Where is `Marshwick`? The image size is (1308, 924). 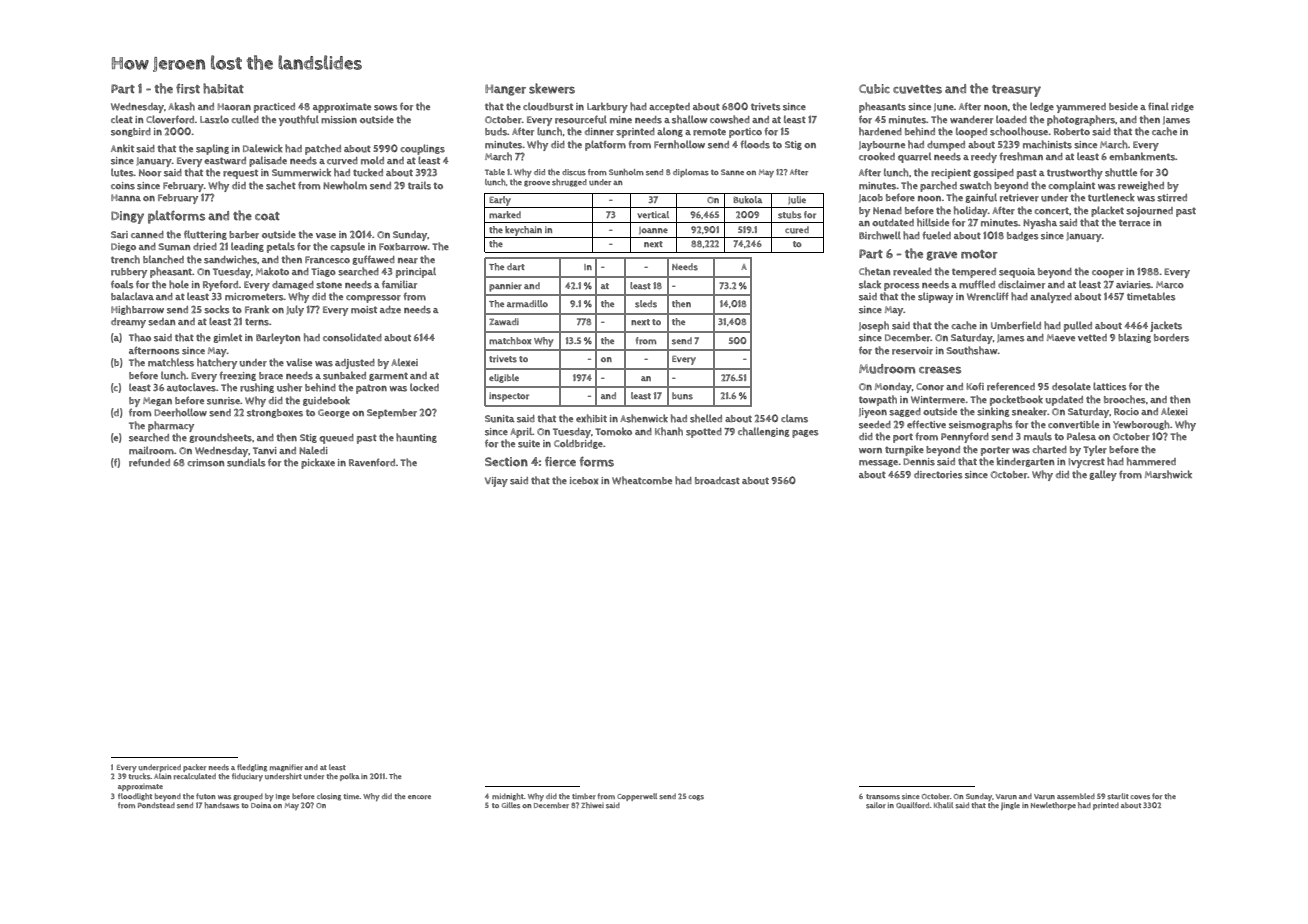
Marshwick is located at coordinates (1168, 474).
